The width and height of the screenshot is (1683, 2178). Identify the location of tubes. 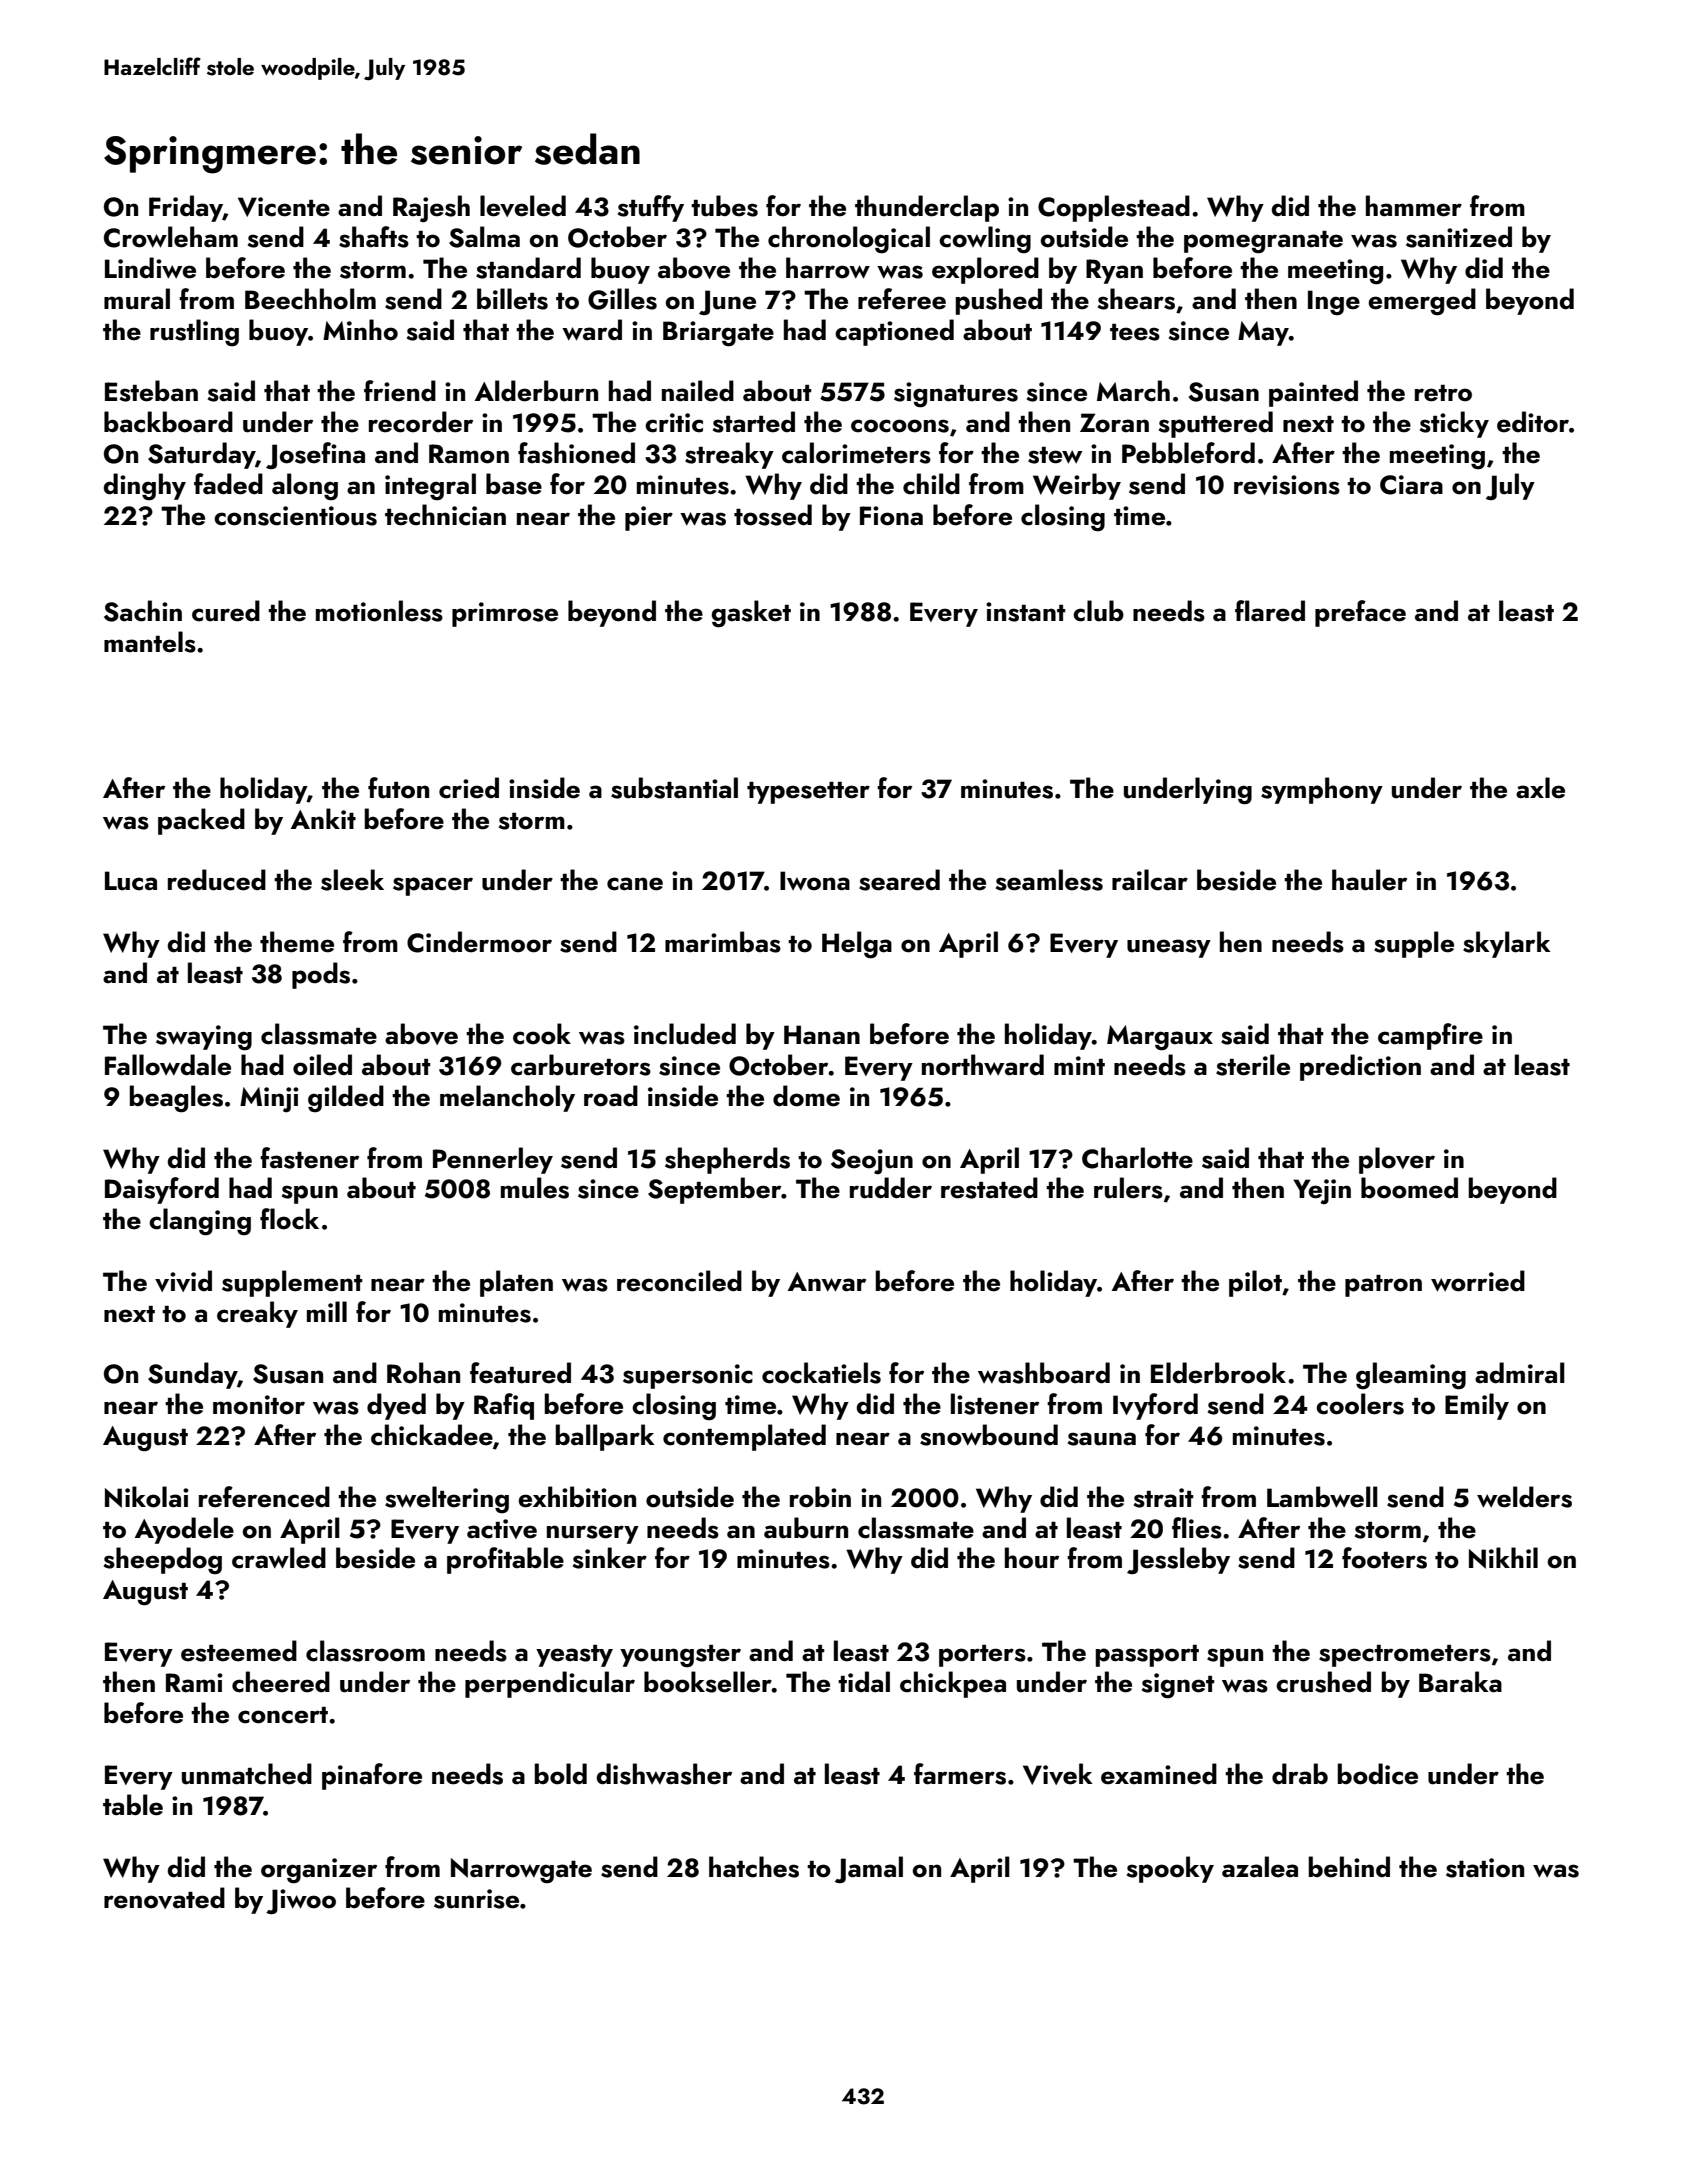
(724, 206).
